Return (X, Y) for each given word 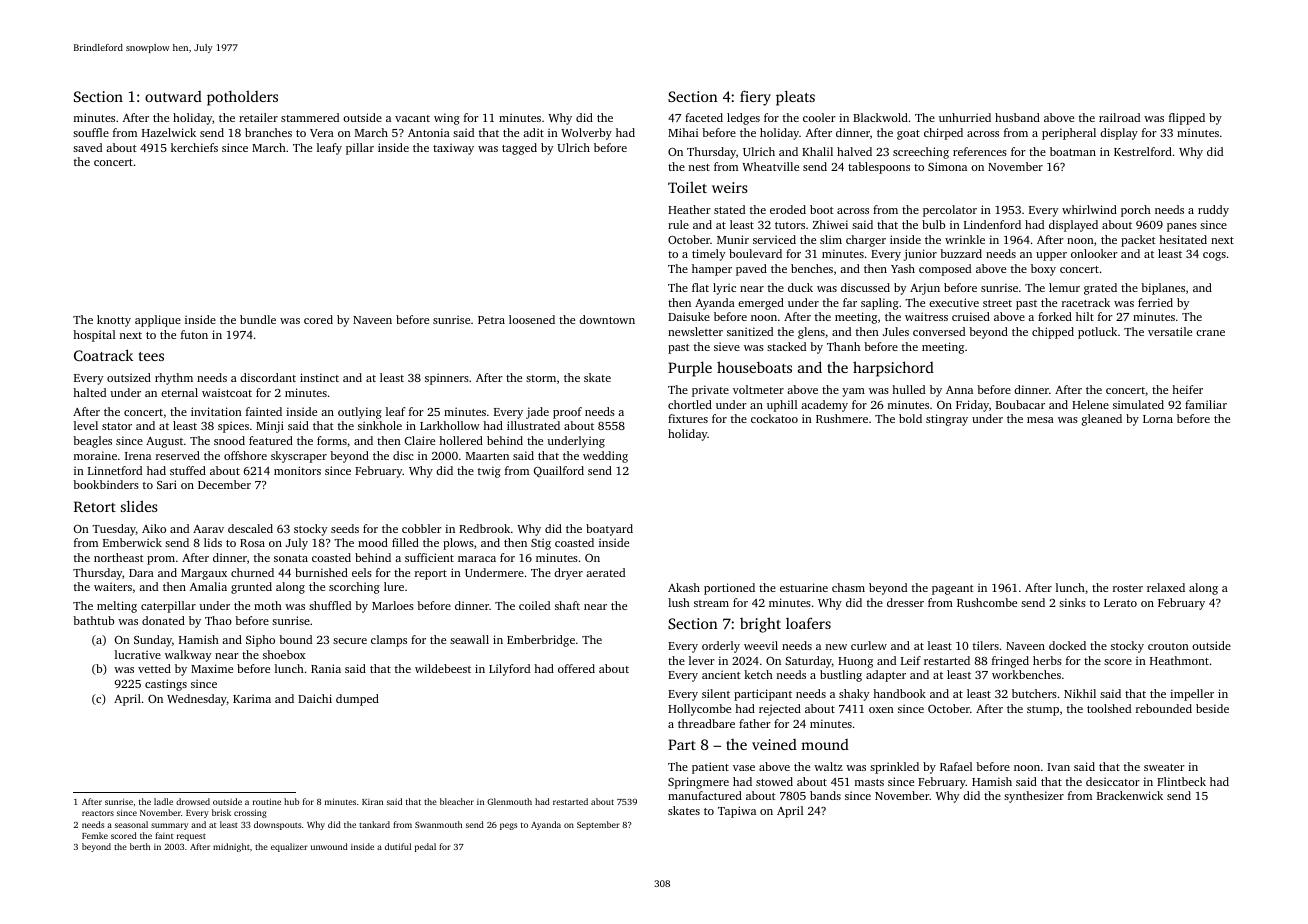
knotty (114, 321)
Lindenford (992, 224)
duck (800, 287)
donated (163, 620)
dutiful (398, 846)
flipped (1187, 119)
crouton (1168, 646)
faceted (704, 117)
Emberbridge (541, 641)
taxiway (453, 149)
